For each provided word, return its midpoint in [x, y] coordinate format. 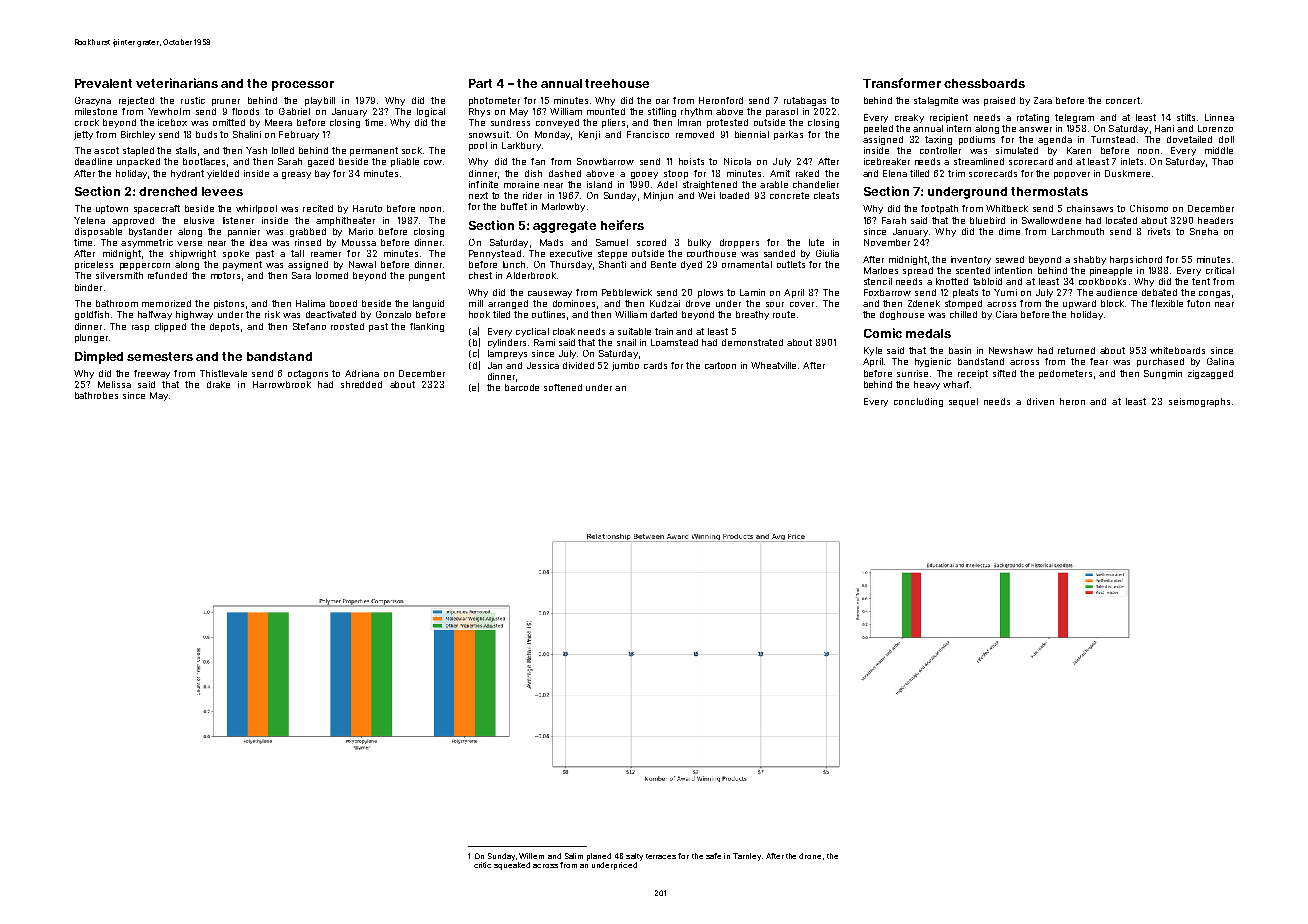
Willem [531, 856]
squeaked [512, 866]
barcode [522, 387]
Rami [544, 342]
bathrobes [96, 395]
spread [918, 271]
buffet [514, 206]
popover [1072, 175]
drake [218, 384]
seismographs [1199, 402]
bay [322, 174]
